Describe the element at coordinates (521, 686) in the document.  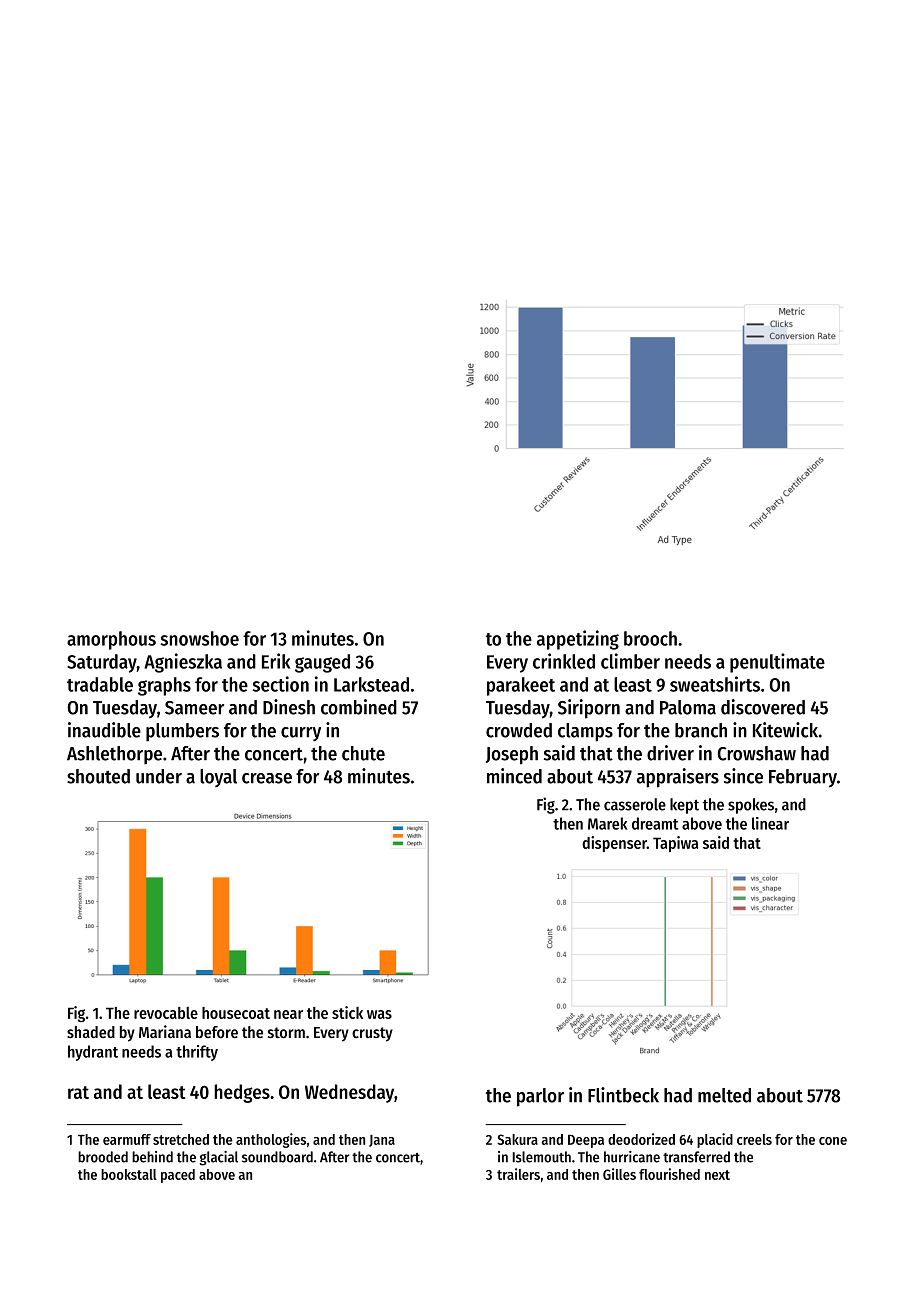
I see `parakeet` at that location.
